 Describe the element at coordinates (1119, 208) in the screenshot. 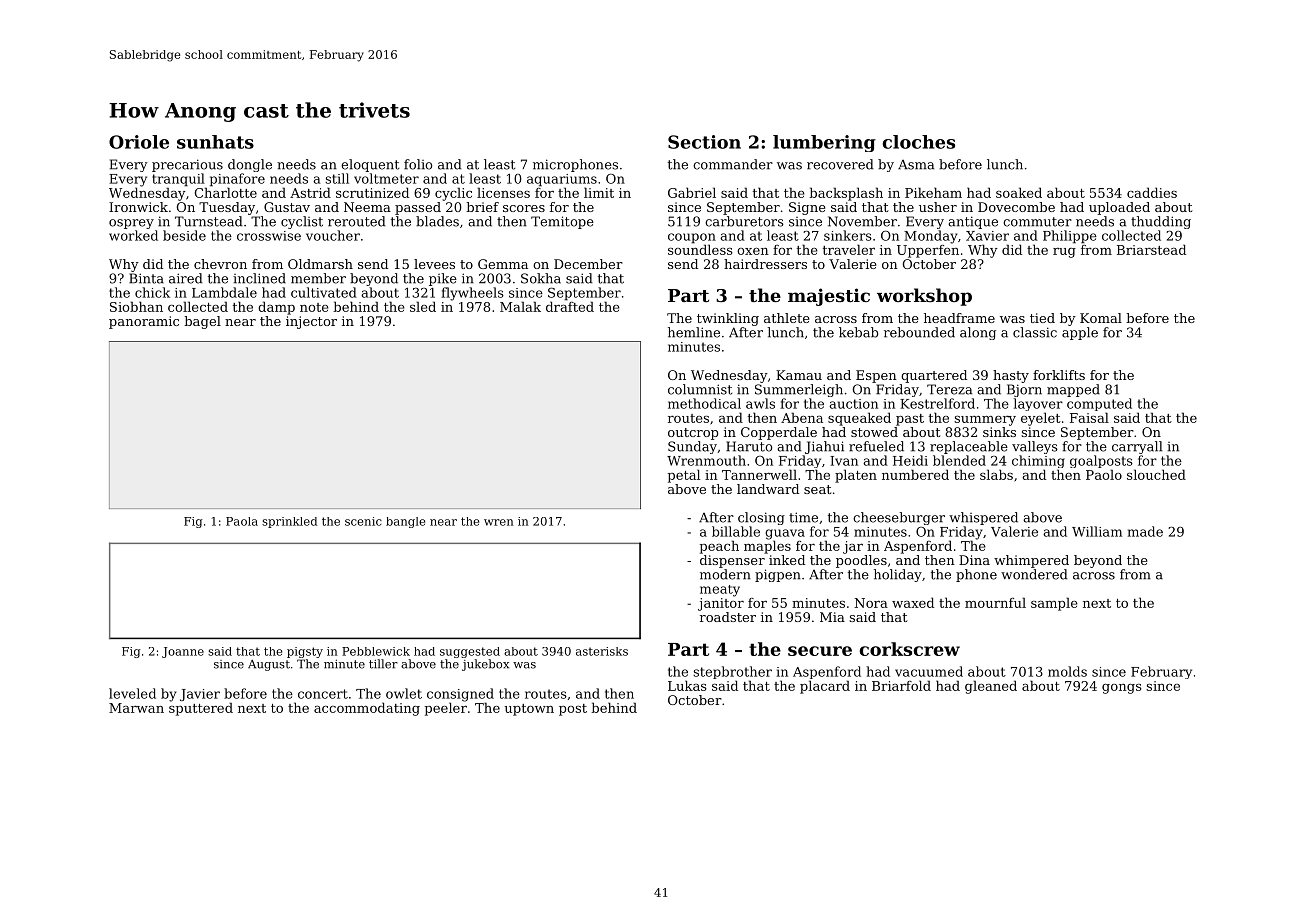

I see `uploaded` at that location.
